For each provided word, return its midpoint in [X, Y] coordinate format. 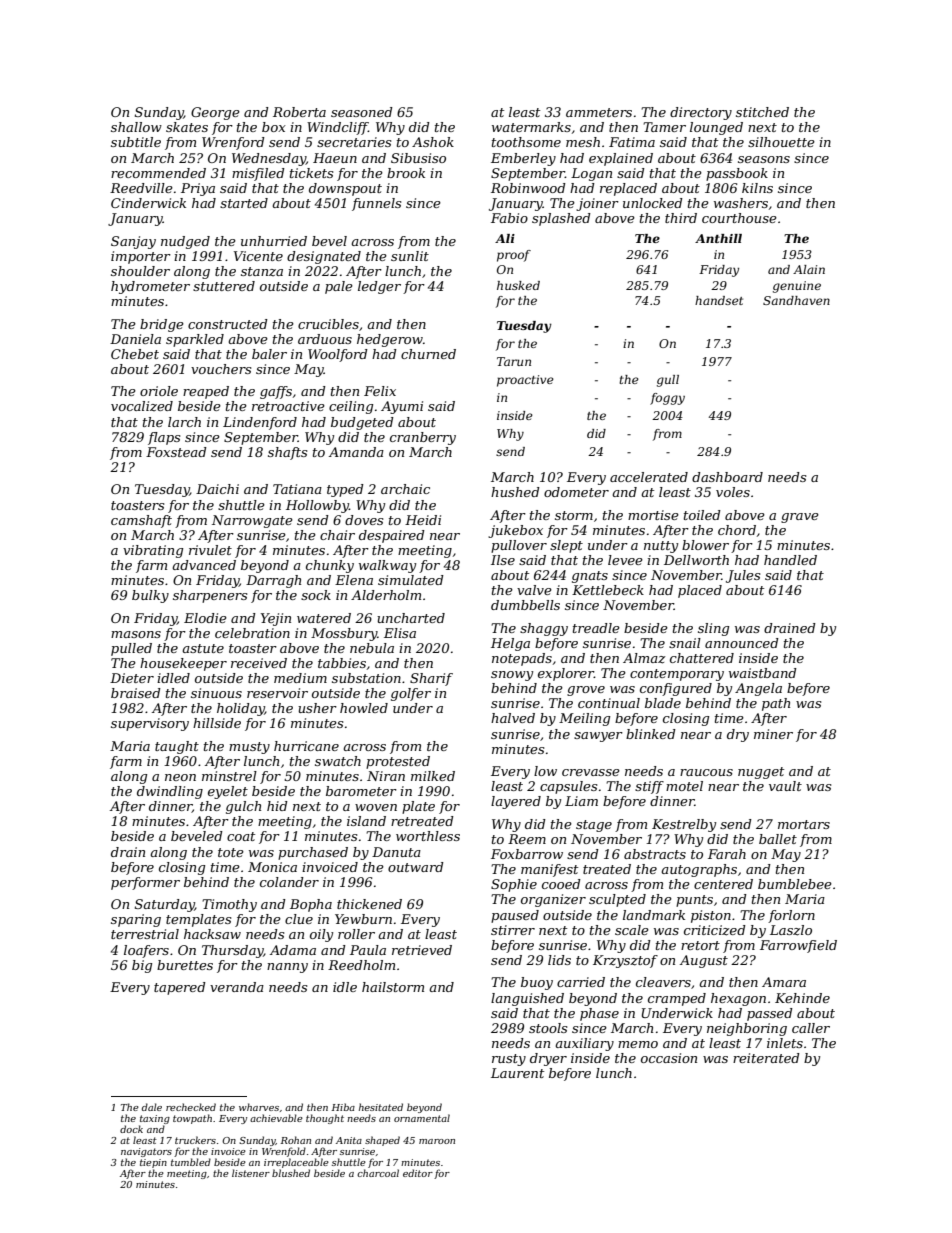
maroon [437, 1141]
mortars [804, 824]
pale [339, 287]
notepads [522, 659]
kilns [757, 188]
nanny [287, 968]
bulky [150, 596]
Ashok [433, 142]
